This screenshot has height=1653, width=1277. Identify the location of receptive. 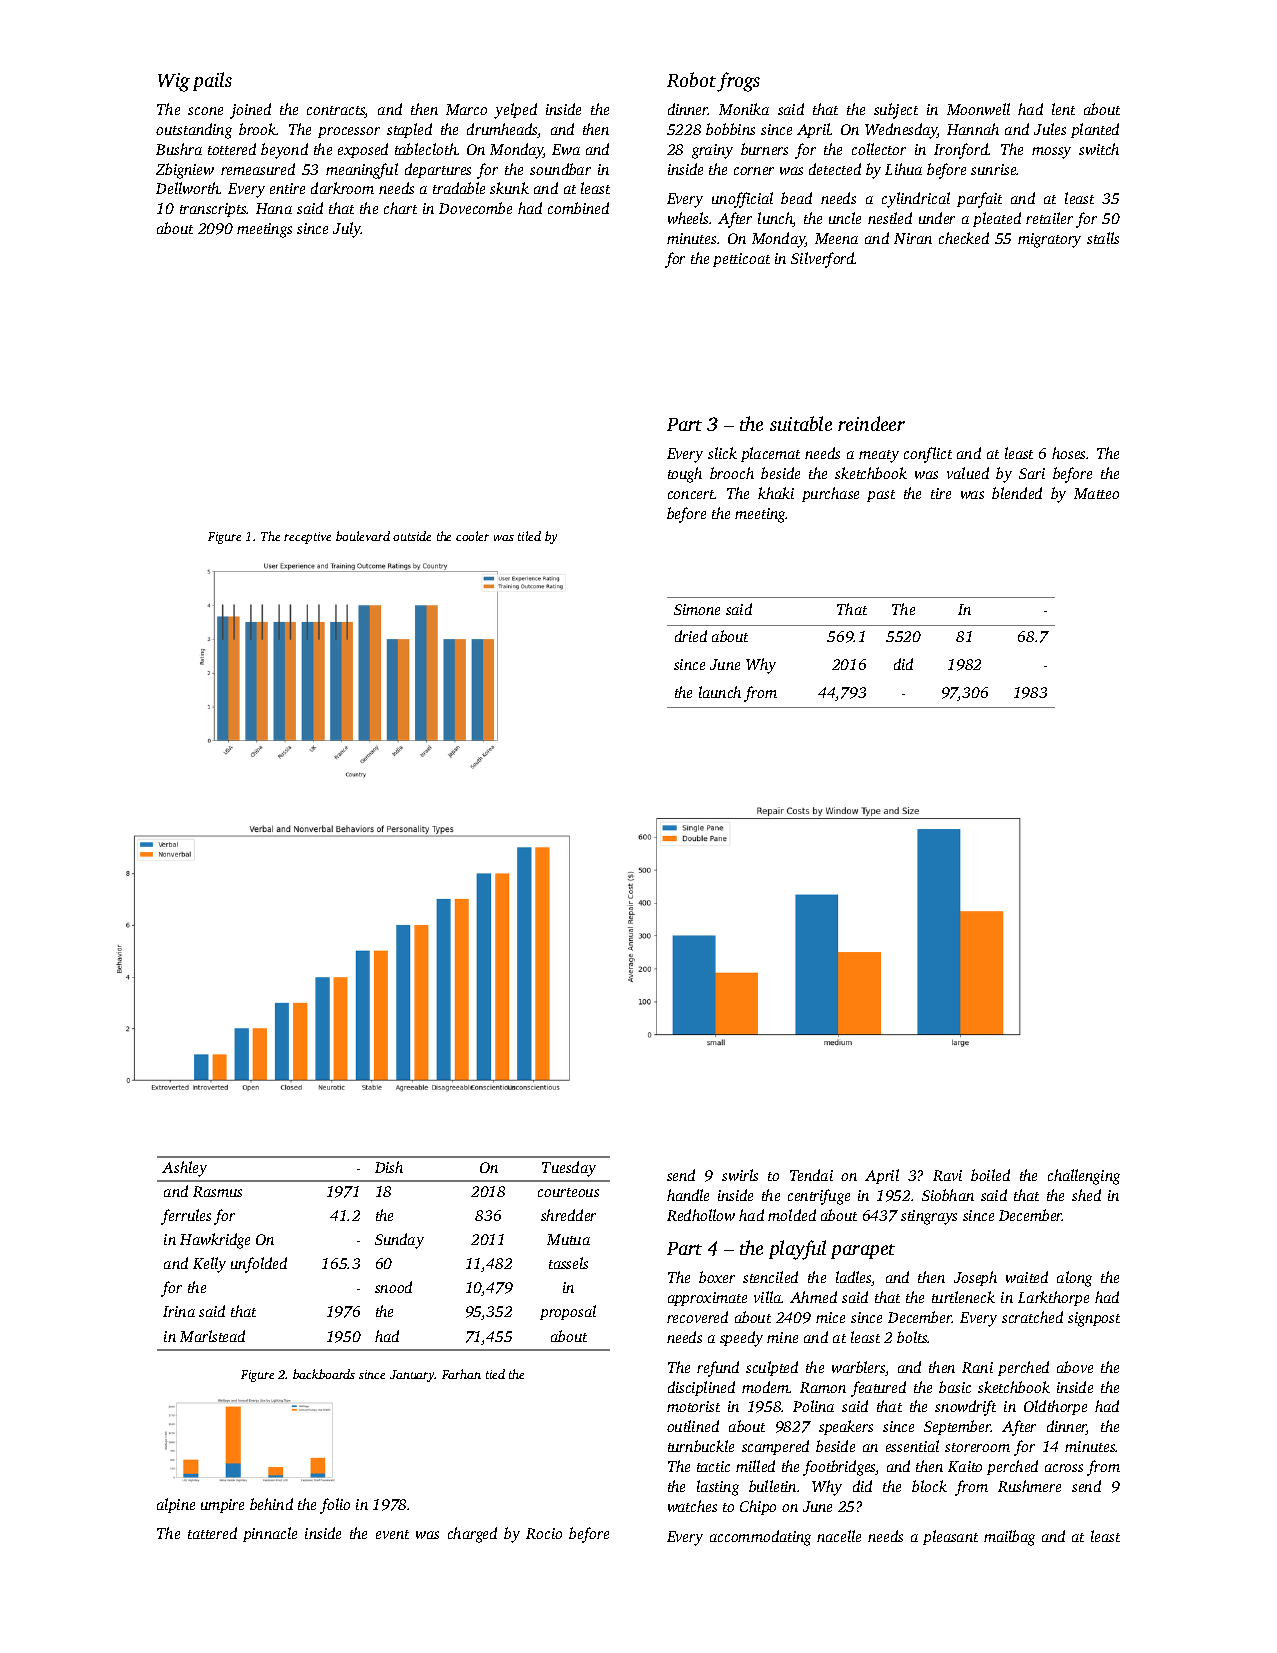
(307, 538).
